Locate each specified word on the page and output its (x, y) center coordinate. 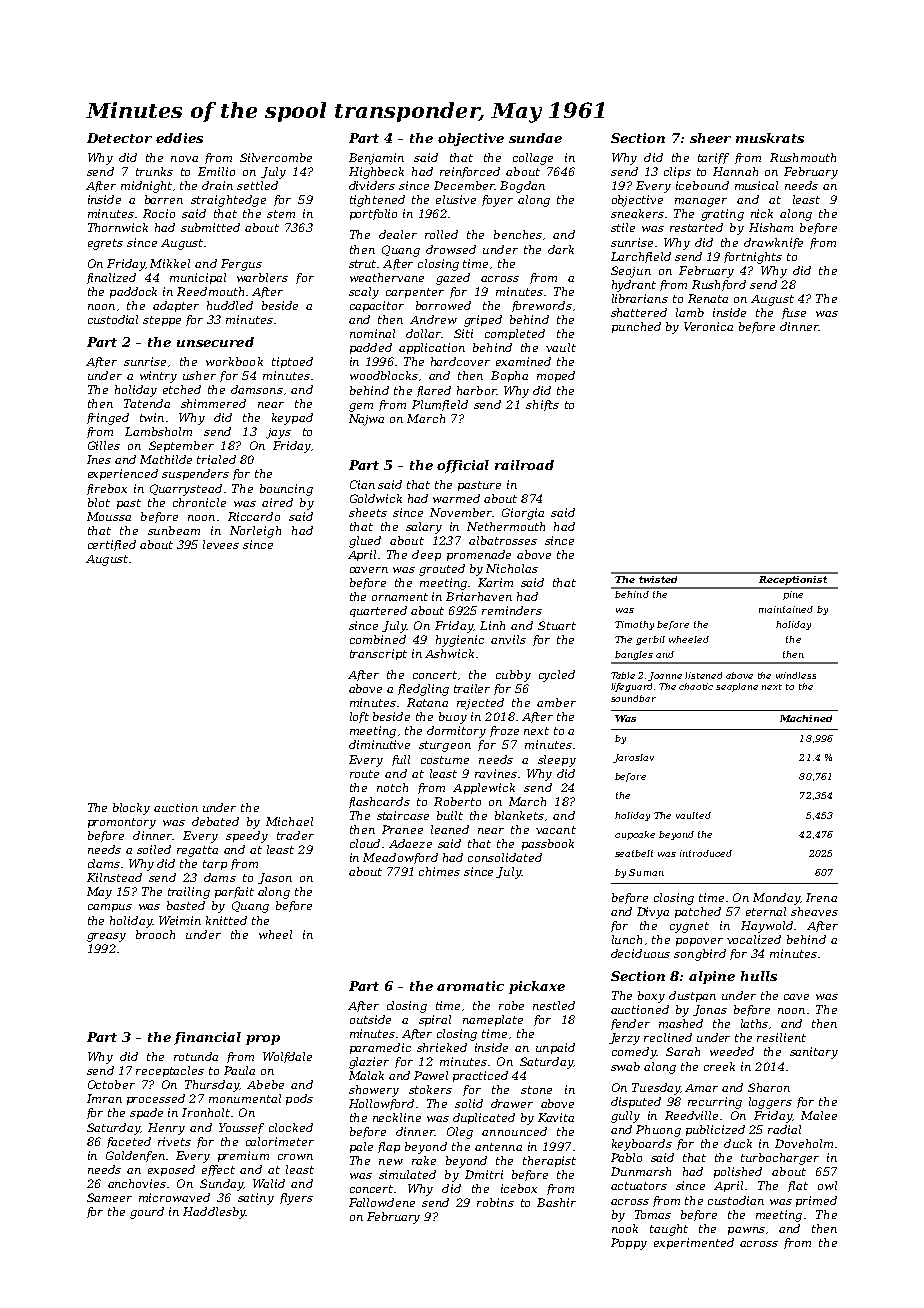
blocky (131, 809)
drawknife (773, 243)
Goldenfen (135, 1156)
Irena (821, 897)
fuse (794, 313)
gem (361, 407)
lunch (627, 939)
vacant (556, 830)
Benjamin (376, 159)
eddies (179, 138)
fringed (108, 419)
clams (104, 863)
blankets (519, 815)
